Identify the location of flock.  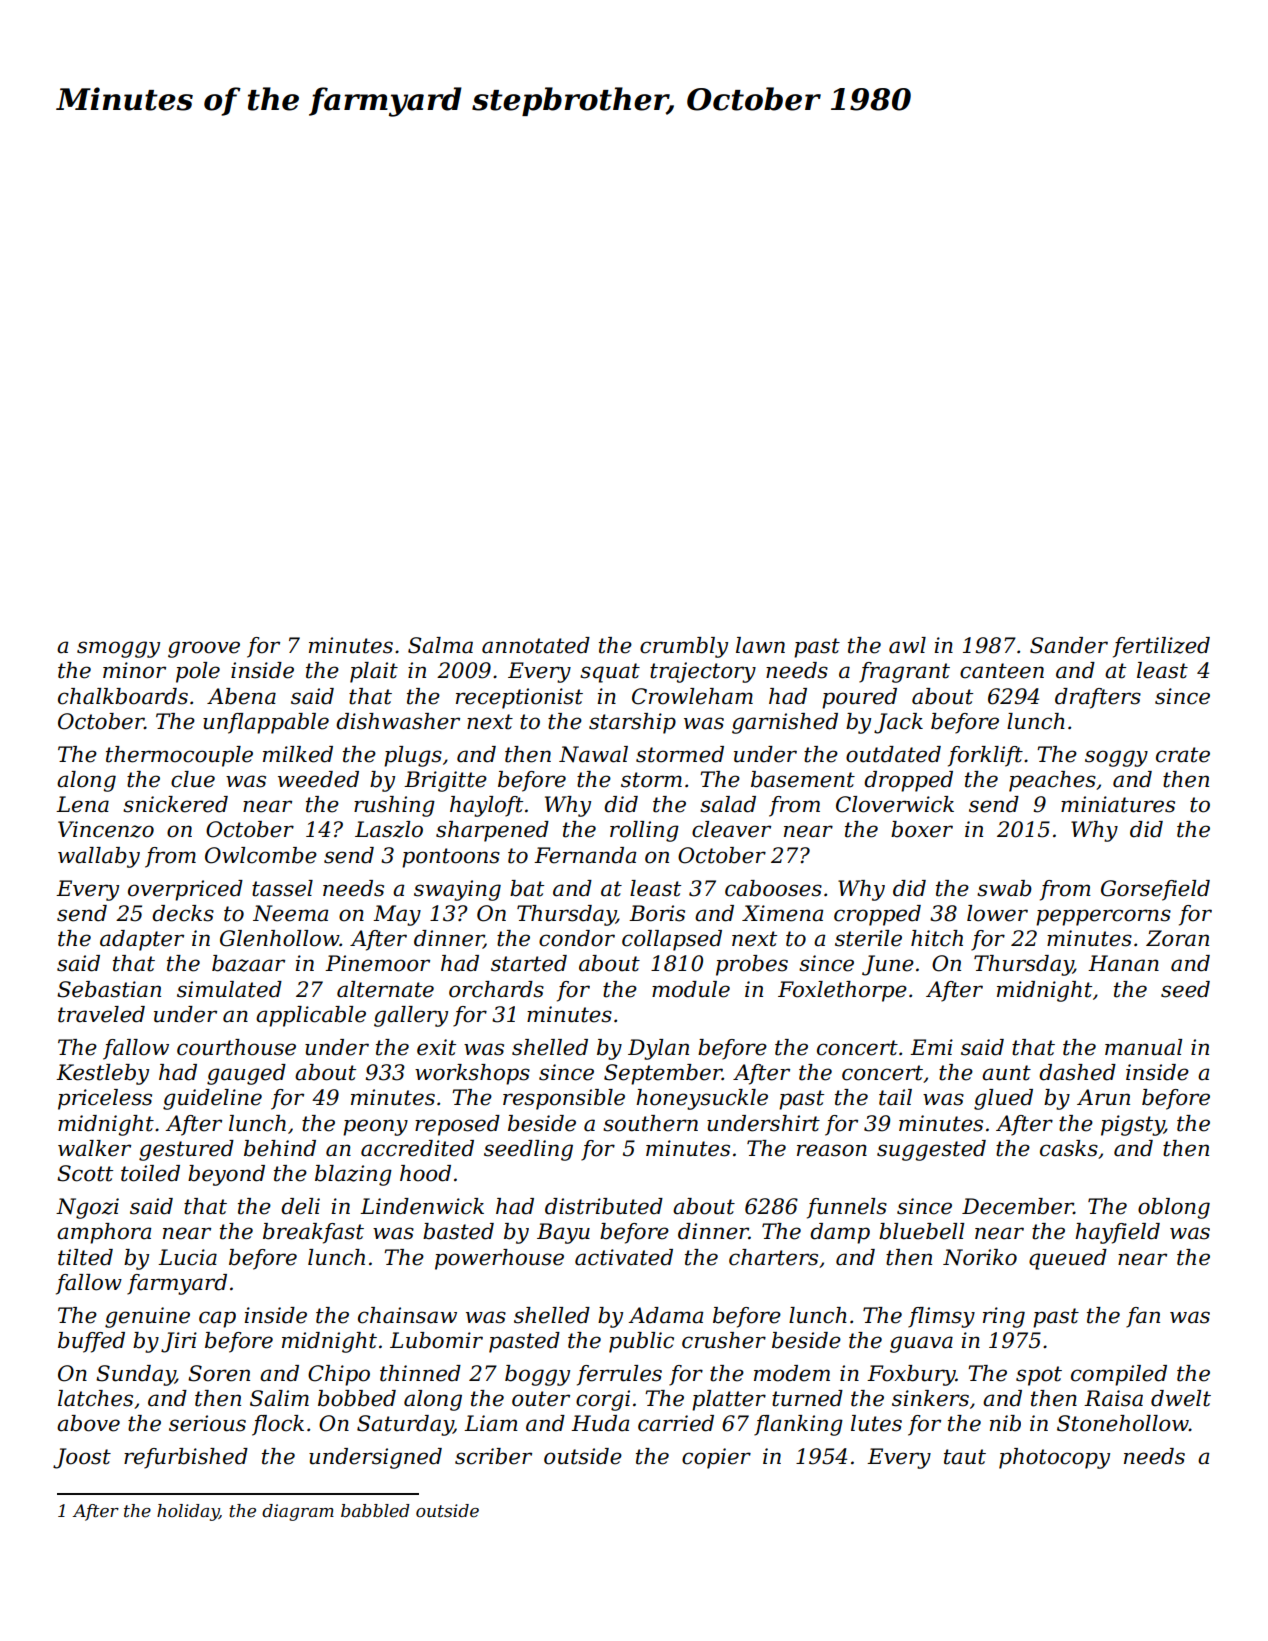
(278, 1425).
